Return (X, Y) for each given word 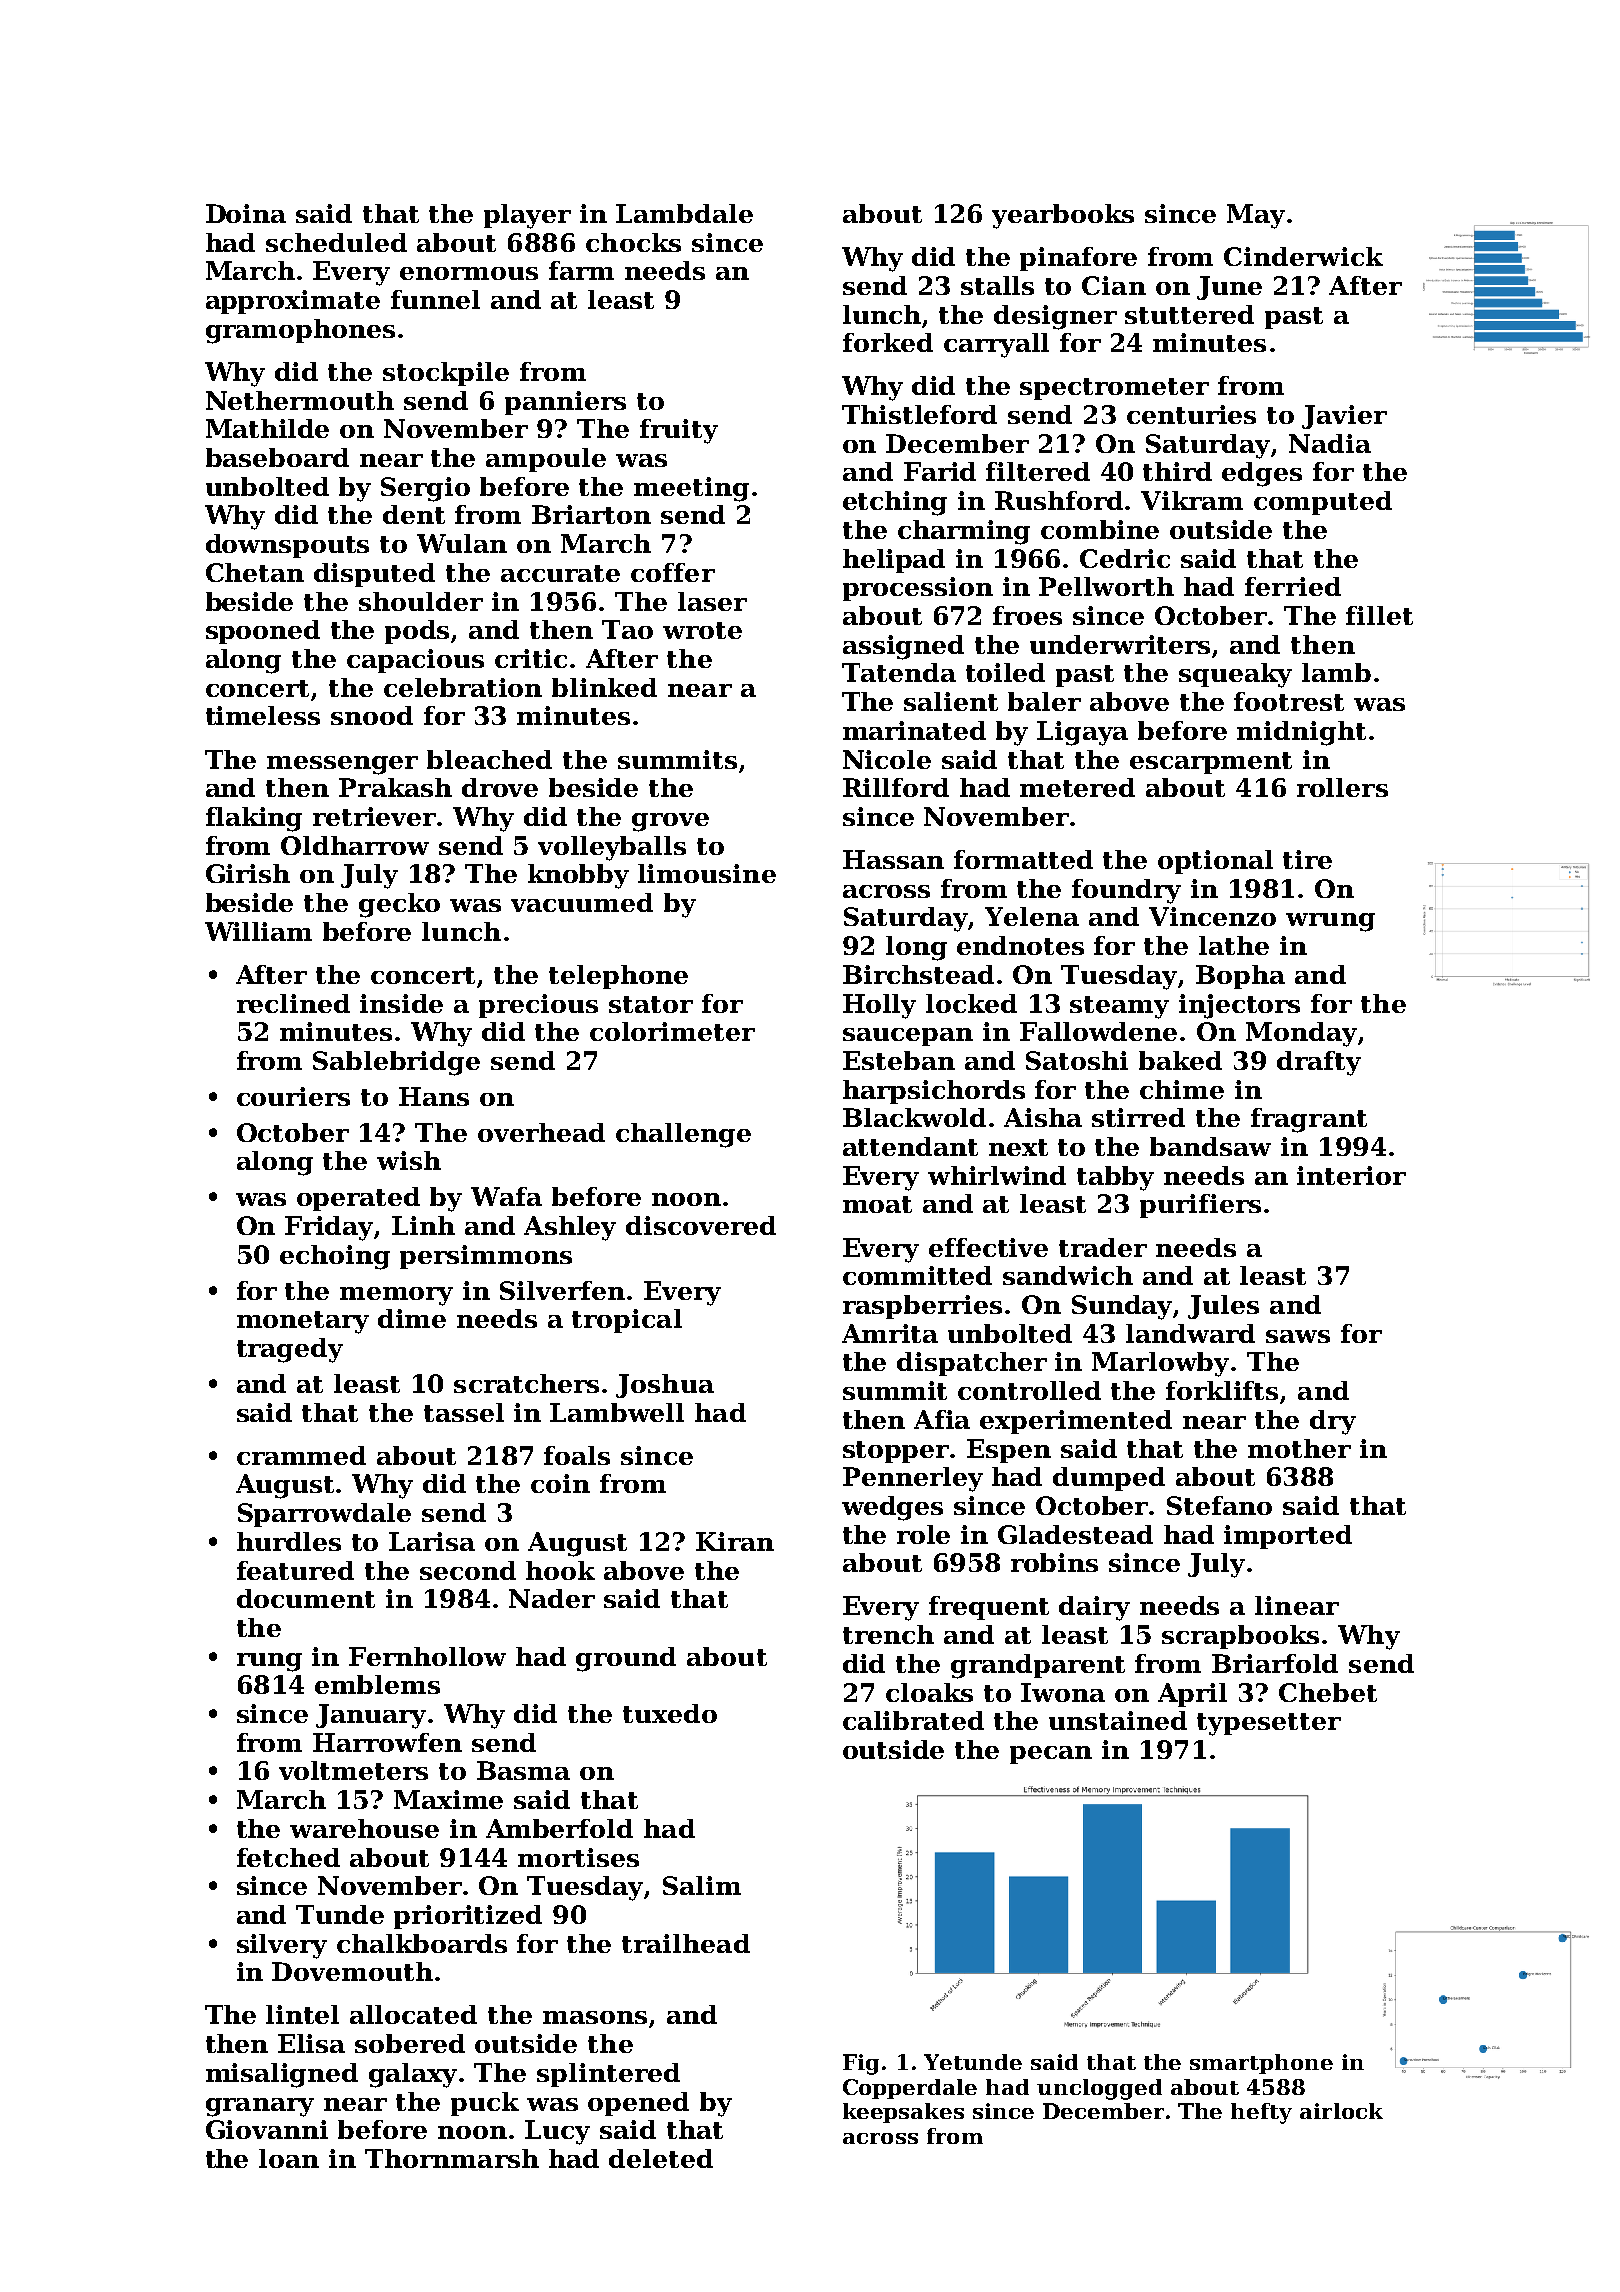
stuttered (1189, 314)
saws (1298, 1336)
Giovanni (267, 2129)
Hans (434, 1096)
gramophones (300, 331)
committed (917, 1275)
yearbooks (1063, 216)
